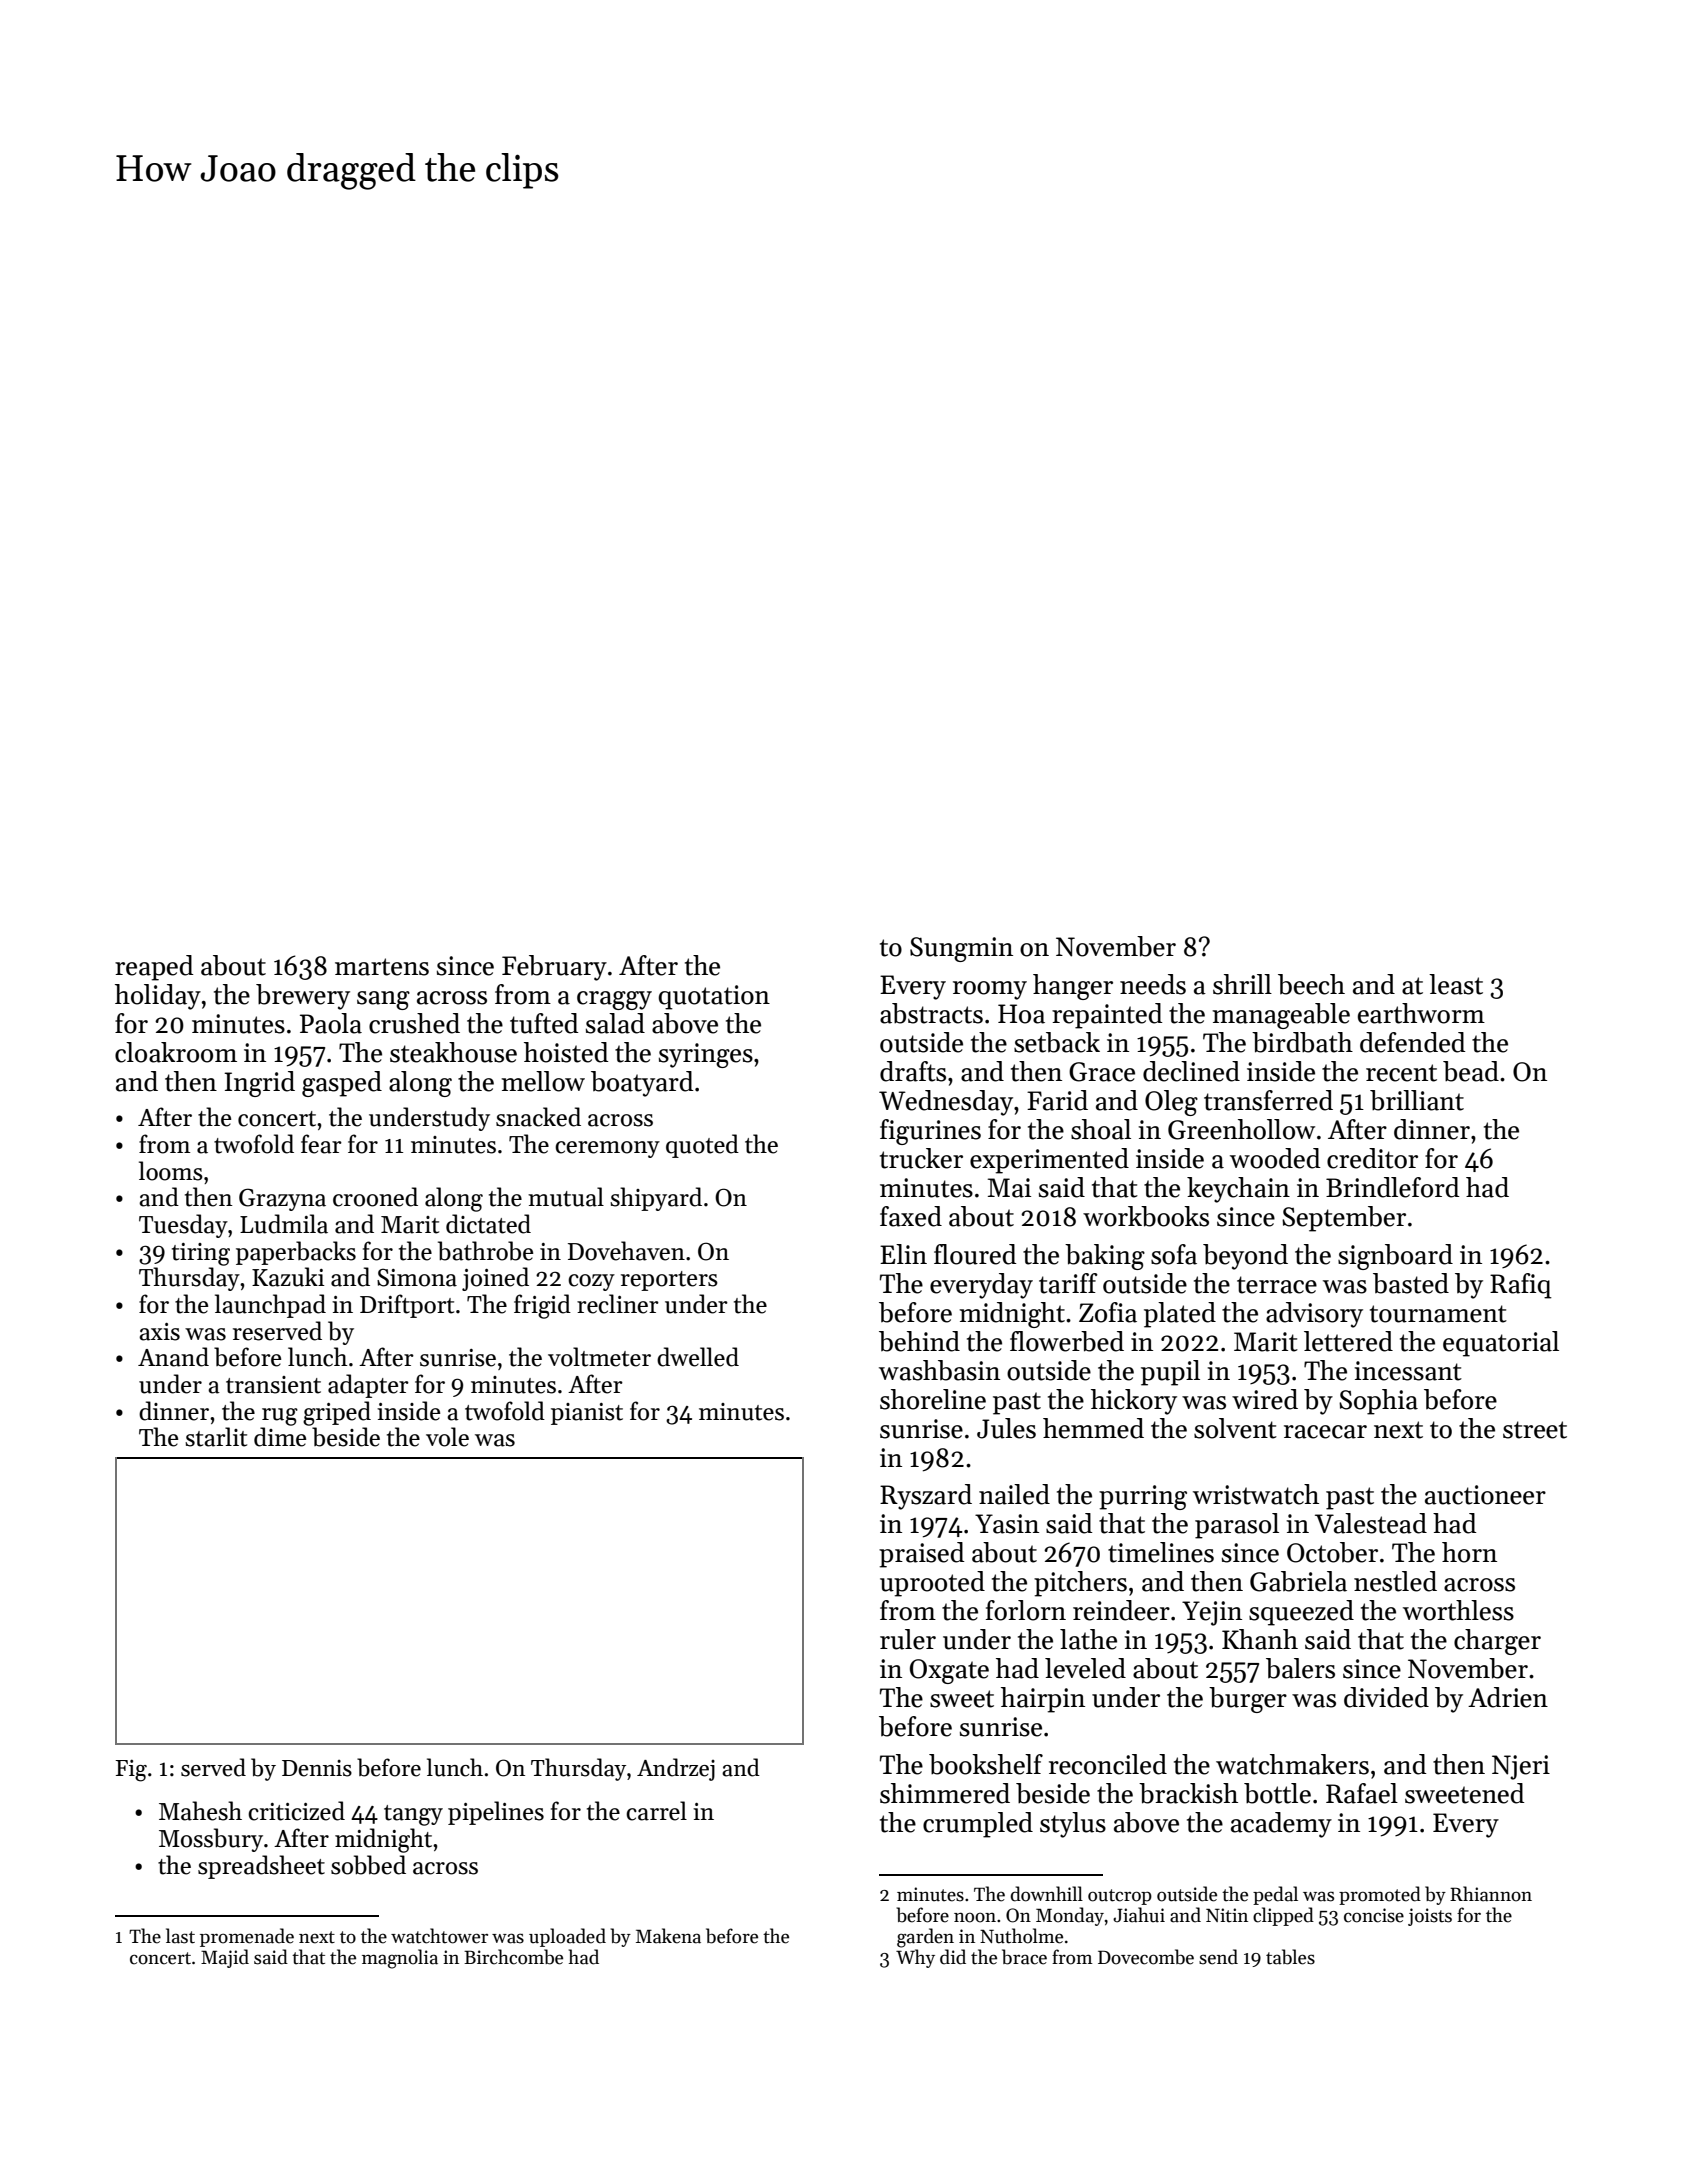 The width and height of the screenshot is (1683, 2178). I want to click on vole, so click(447, 1437).
